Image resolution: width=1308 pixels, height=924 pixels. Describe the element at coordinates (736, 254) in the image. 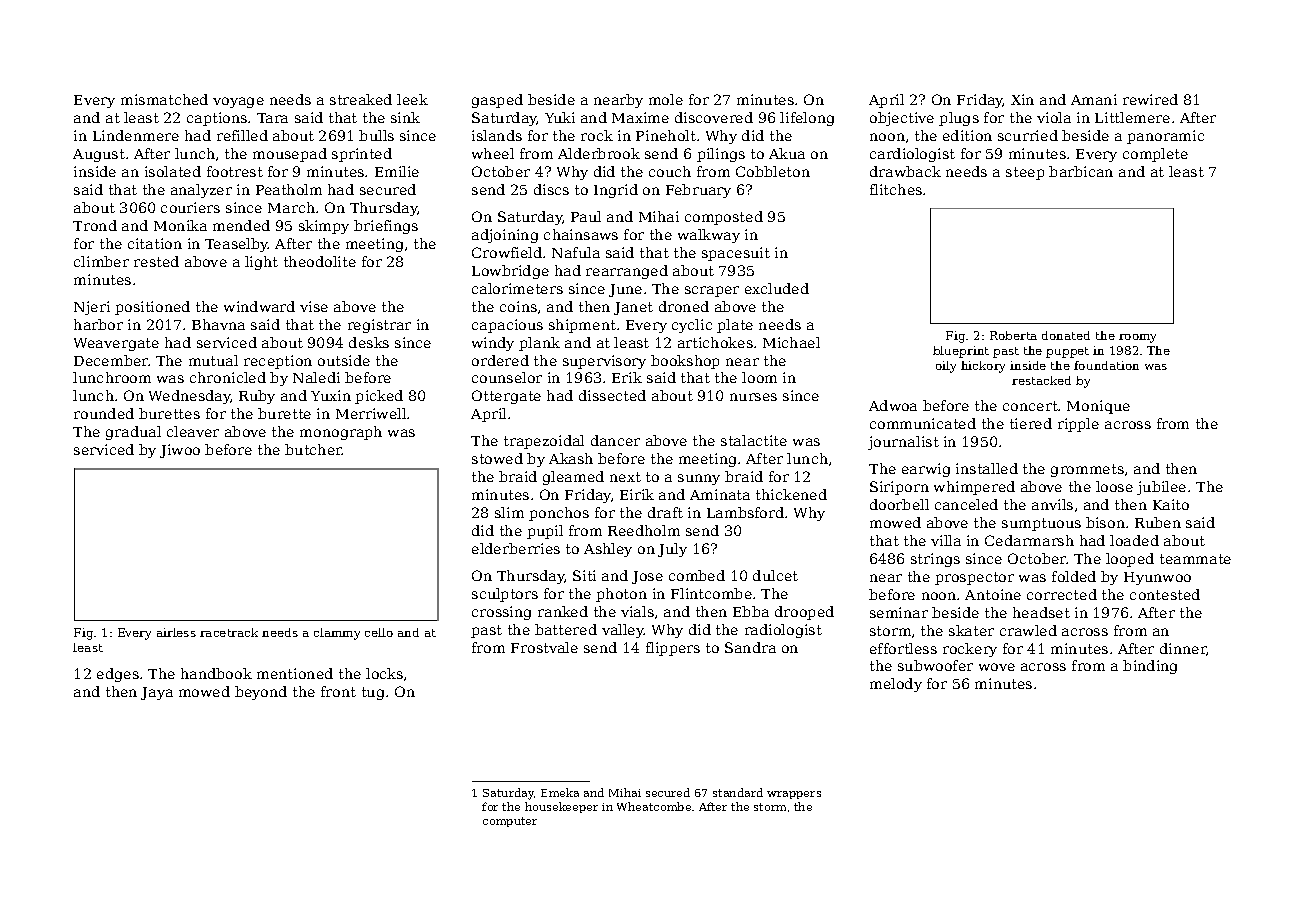

I see `spacesuit` at that location.
